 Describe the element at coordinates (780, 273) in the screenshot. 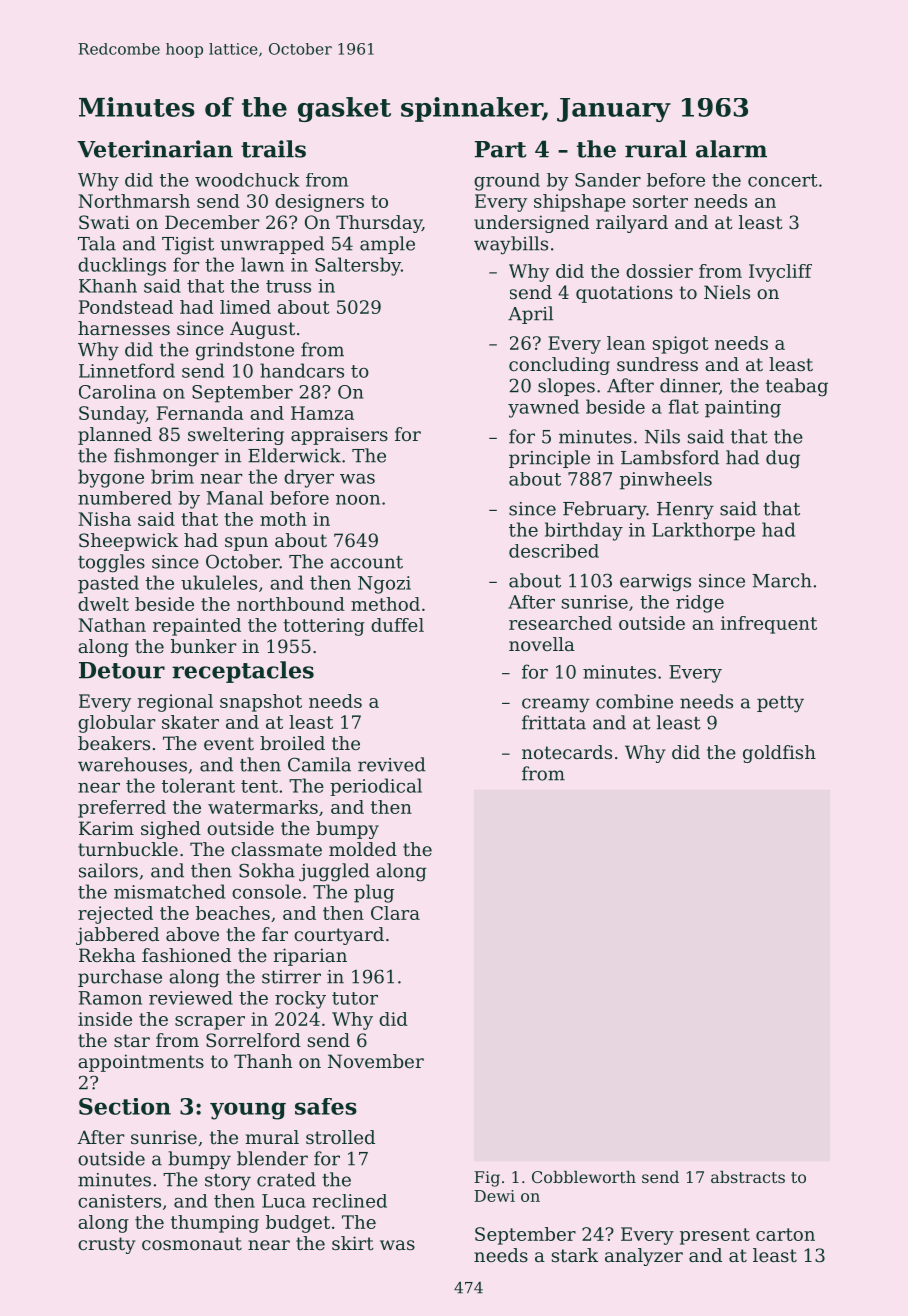

I see `Ivycliff` at that location.
